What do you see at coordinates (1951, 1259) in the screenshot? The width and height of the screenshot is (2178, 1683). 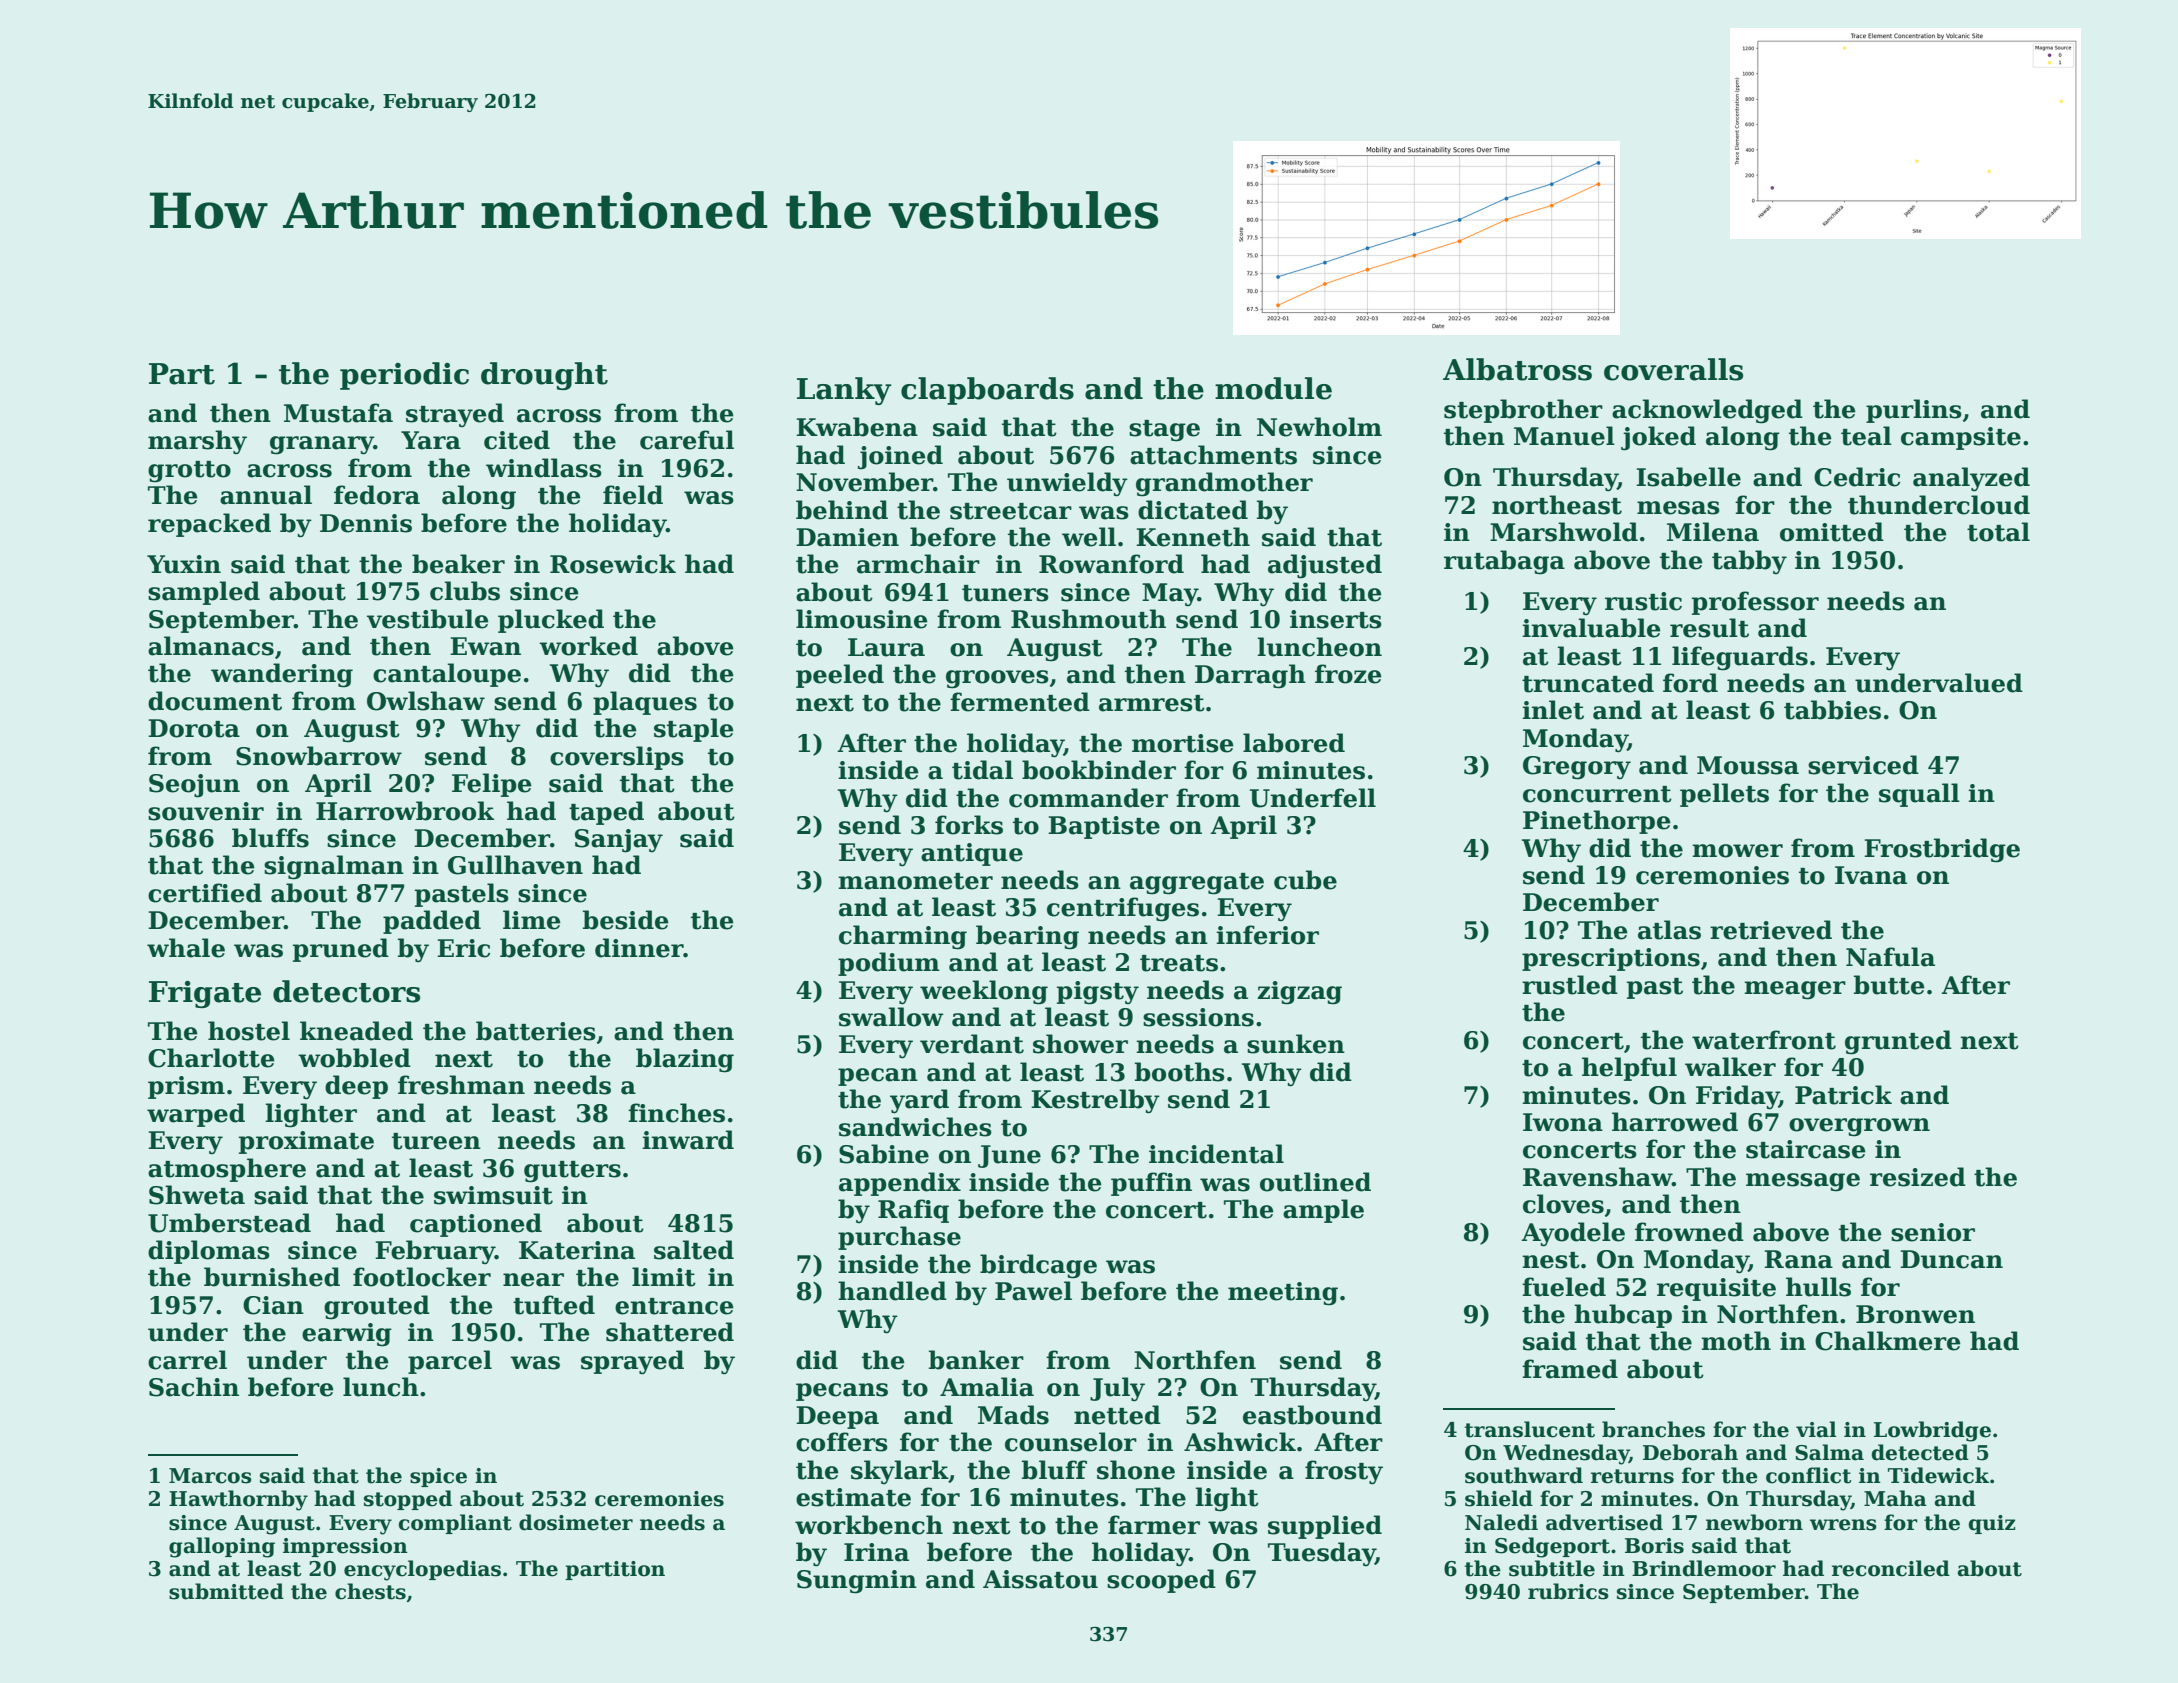 I see `Duncan` at bounding box center [1951, 1259].
